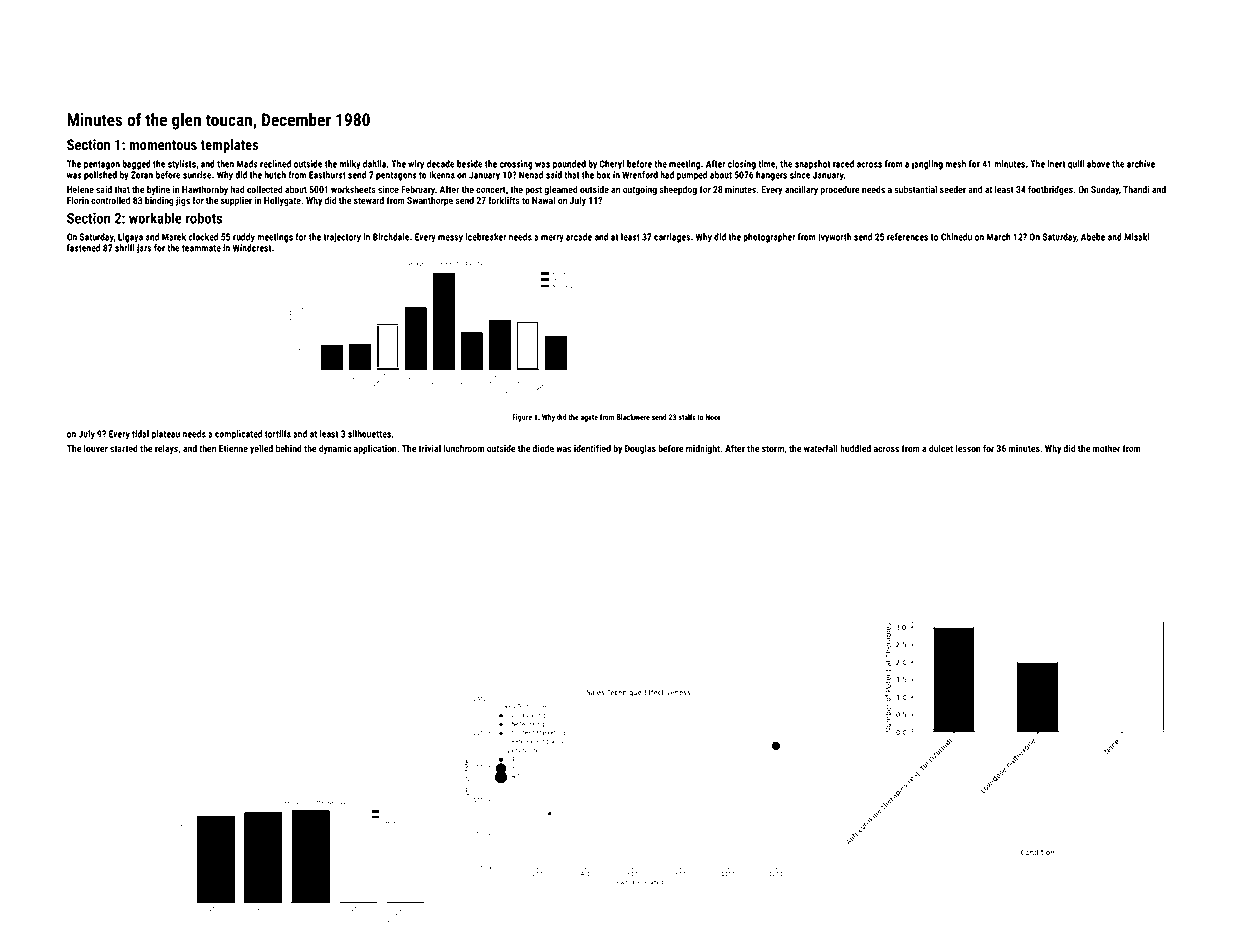 The height and width of the screenshot is (952, 1233). Describe the element at coordinates (163, 145) in the screenshot. I see `momentous` at that location.
